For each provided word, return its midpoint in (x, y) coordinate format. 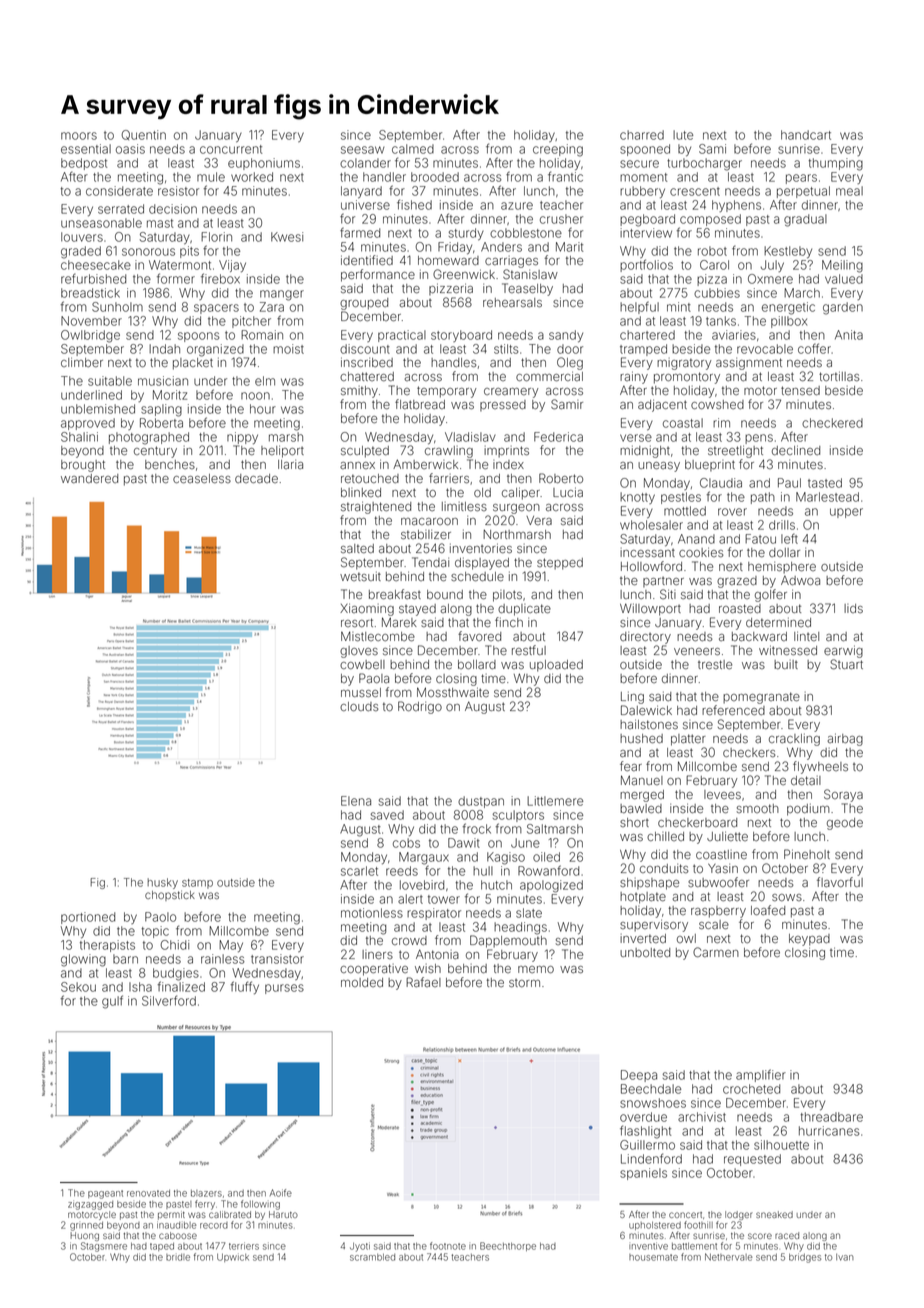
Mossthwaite (453, 692)
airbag (845, 739)
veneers (697, 651)
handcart (806, 135)
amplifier (761, 1075)
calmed (413, 149)
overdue (643, 1117)
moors (79, 136)
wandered (89, 478)
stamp (197, 884)
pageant (105, 1194)
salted (357, 548)
